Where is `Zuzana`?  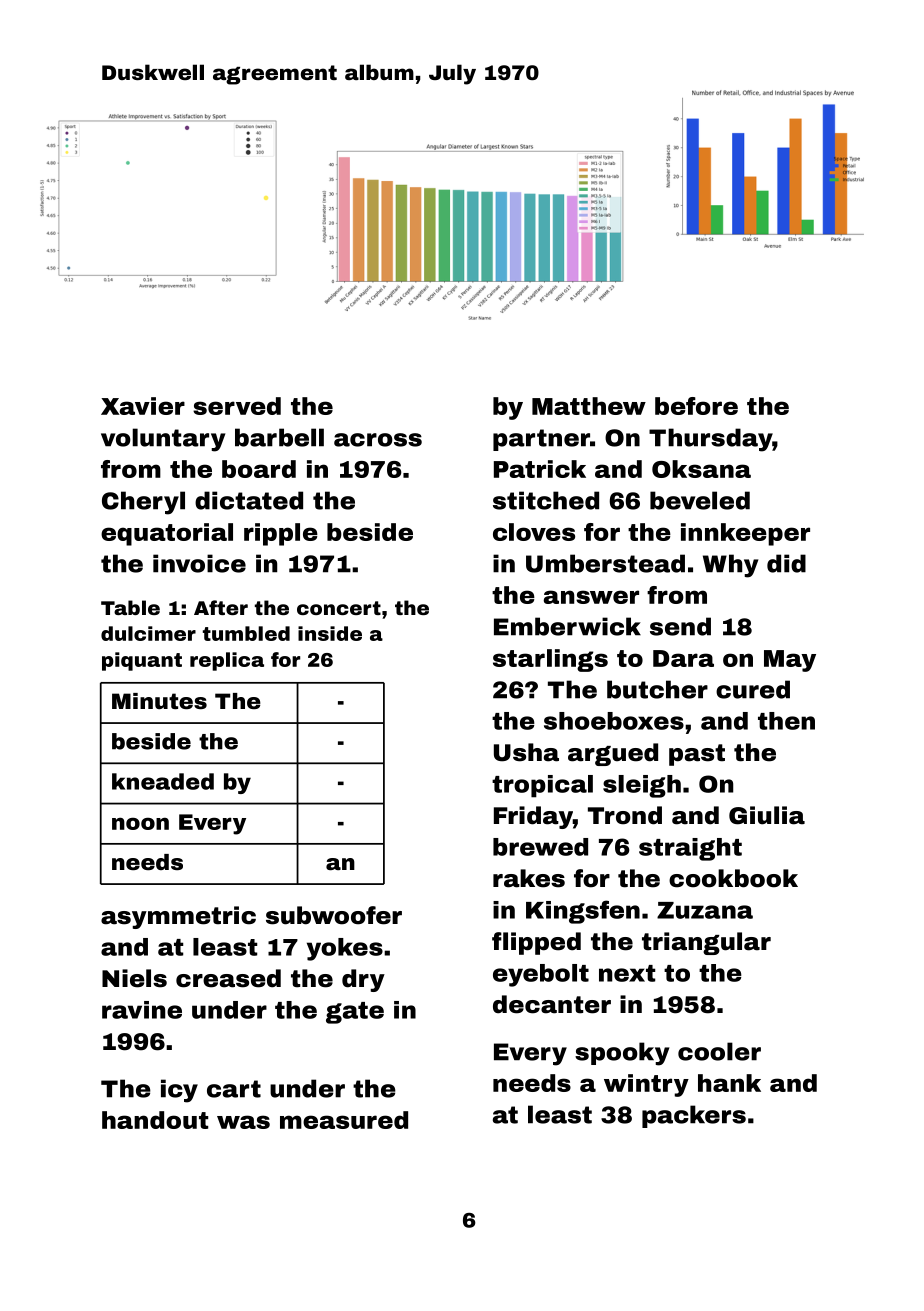
Zuzana is located at coordinates (705, 910).
